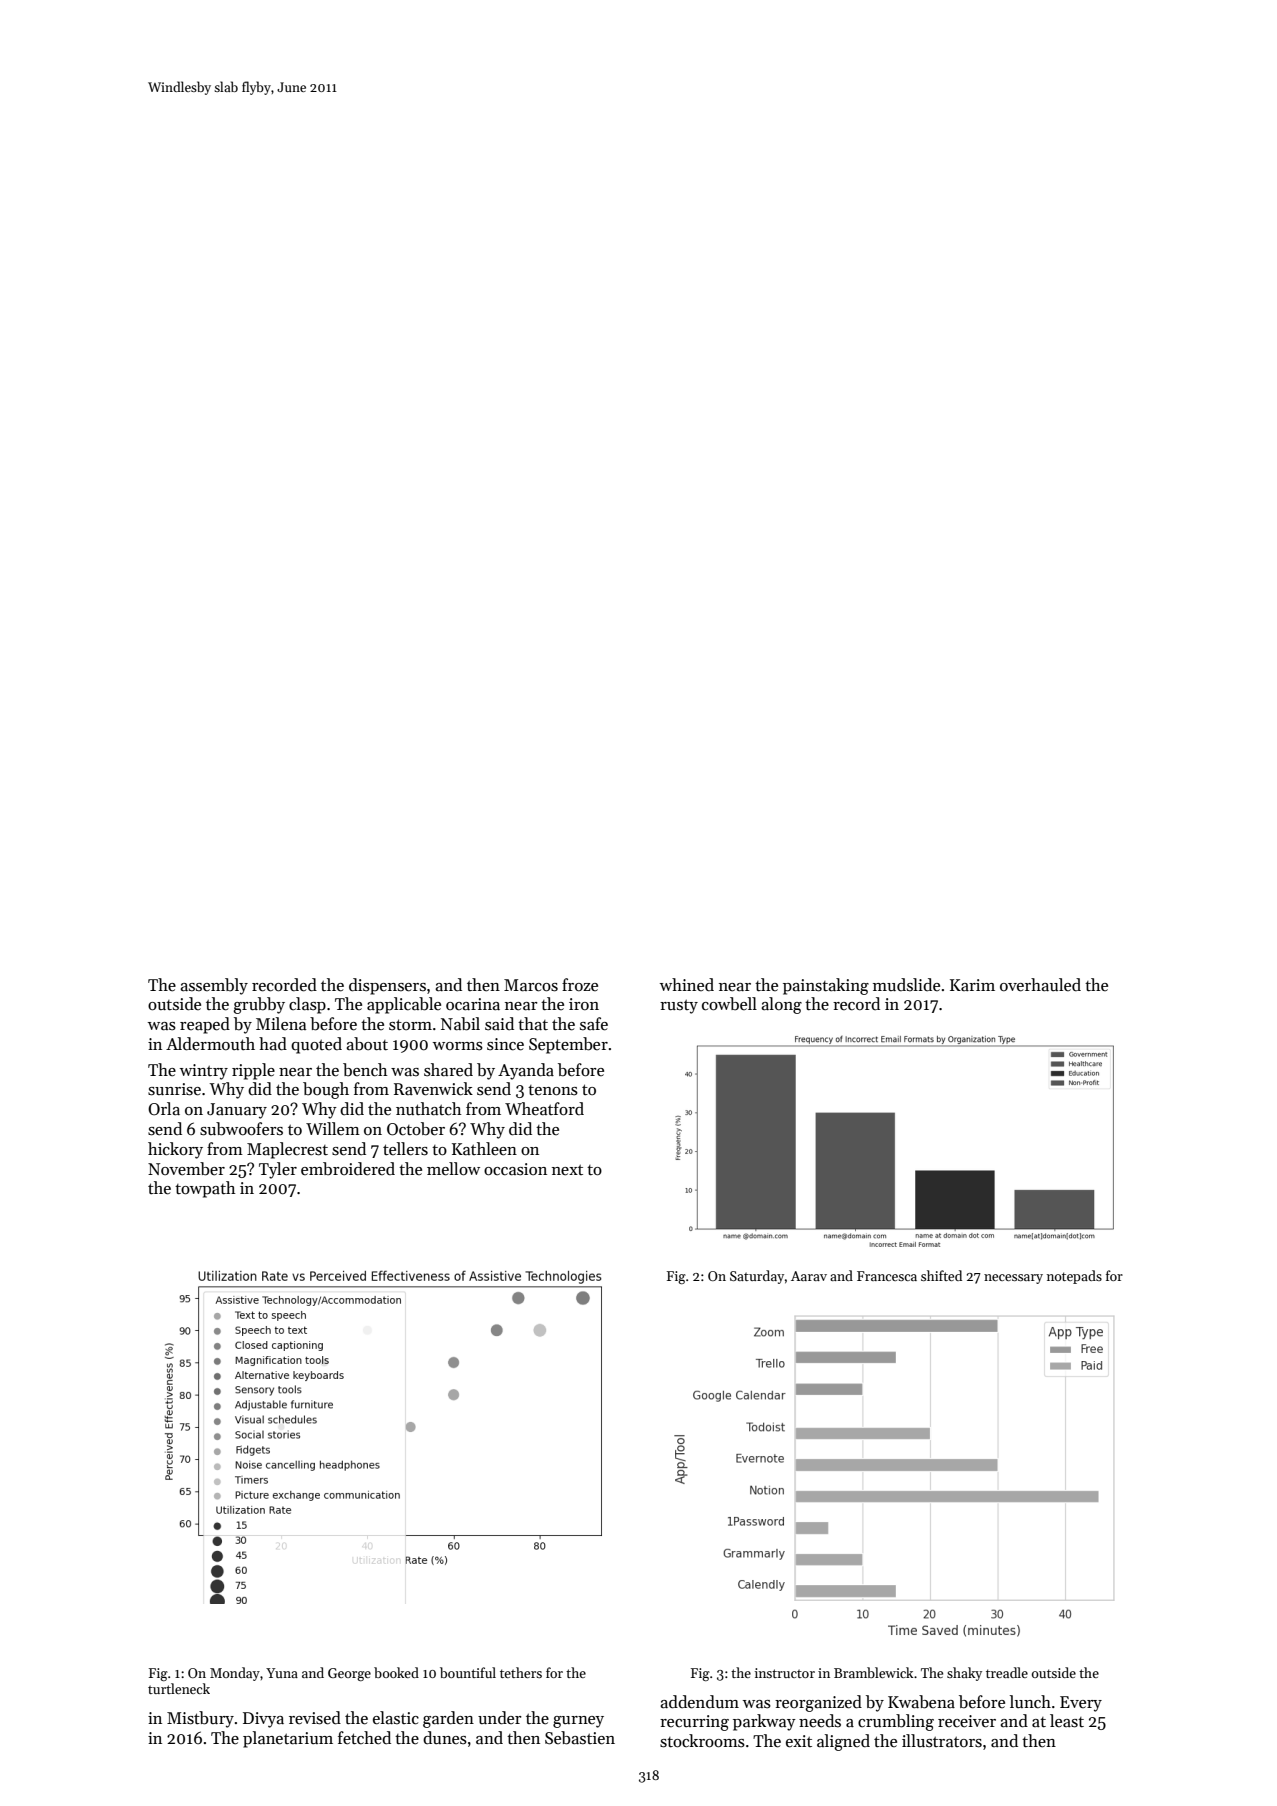 The image size is (1277, 1806). Describe the element at coordinates (396, 1672) in the screenshot. I see `booked` at that location.
